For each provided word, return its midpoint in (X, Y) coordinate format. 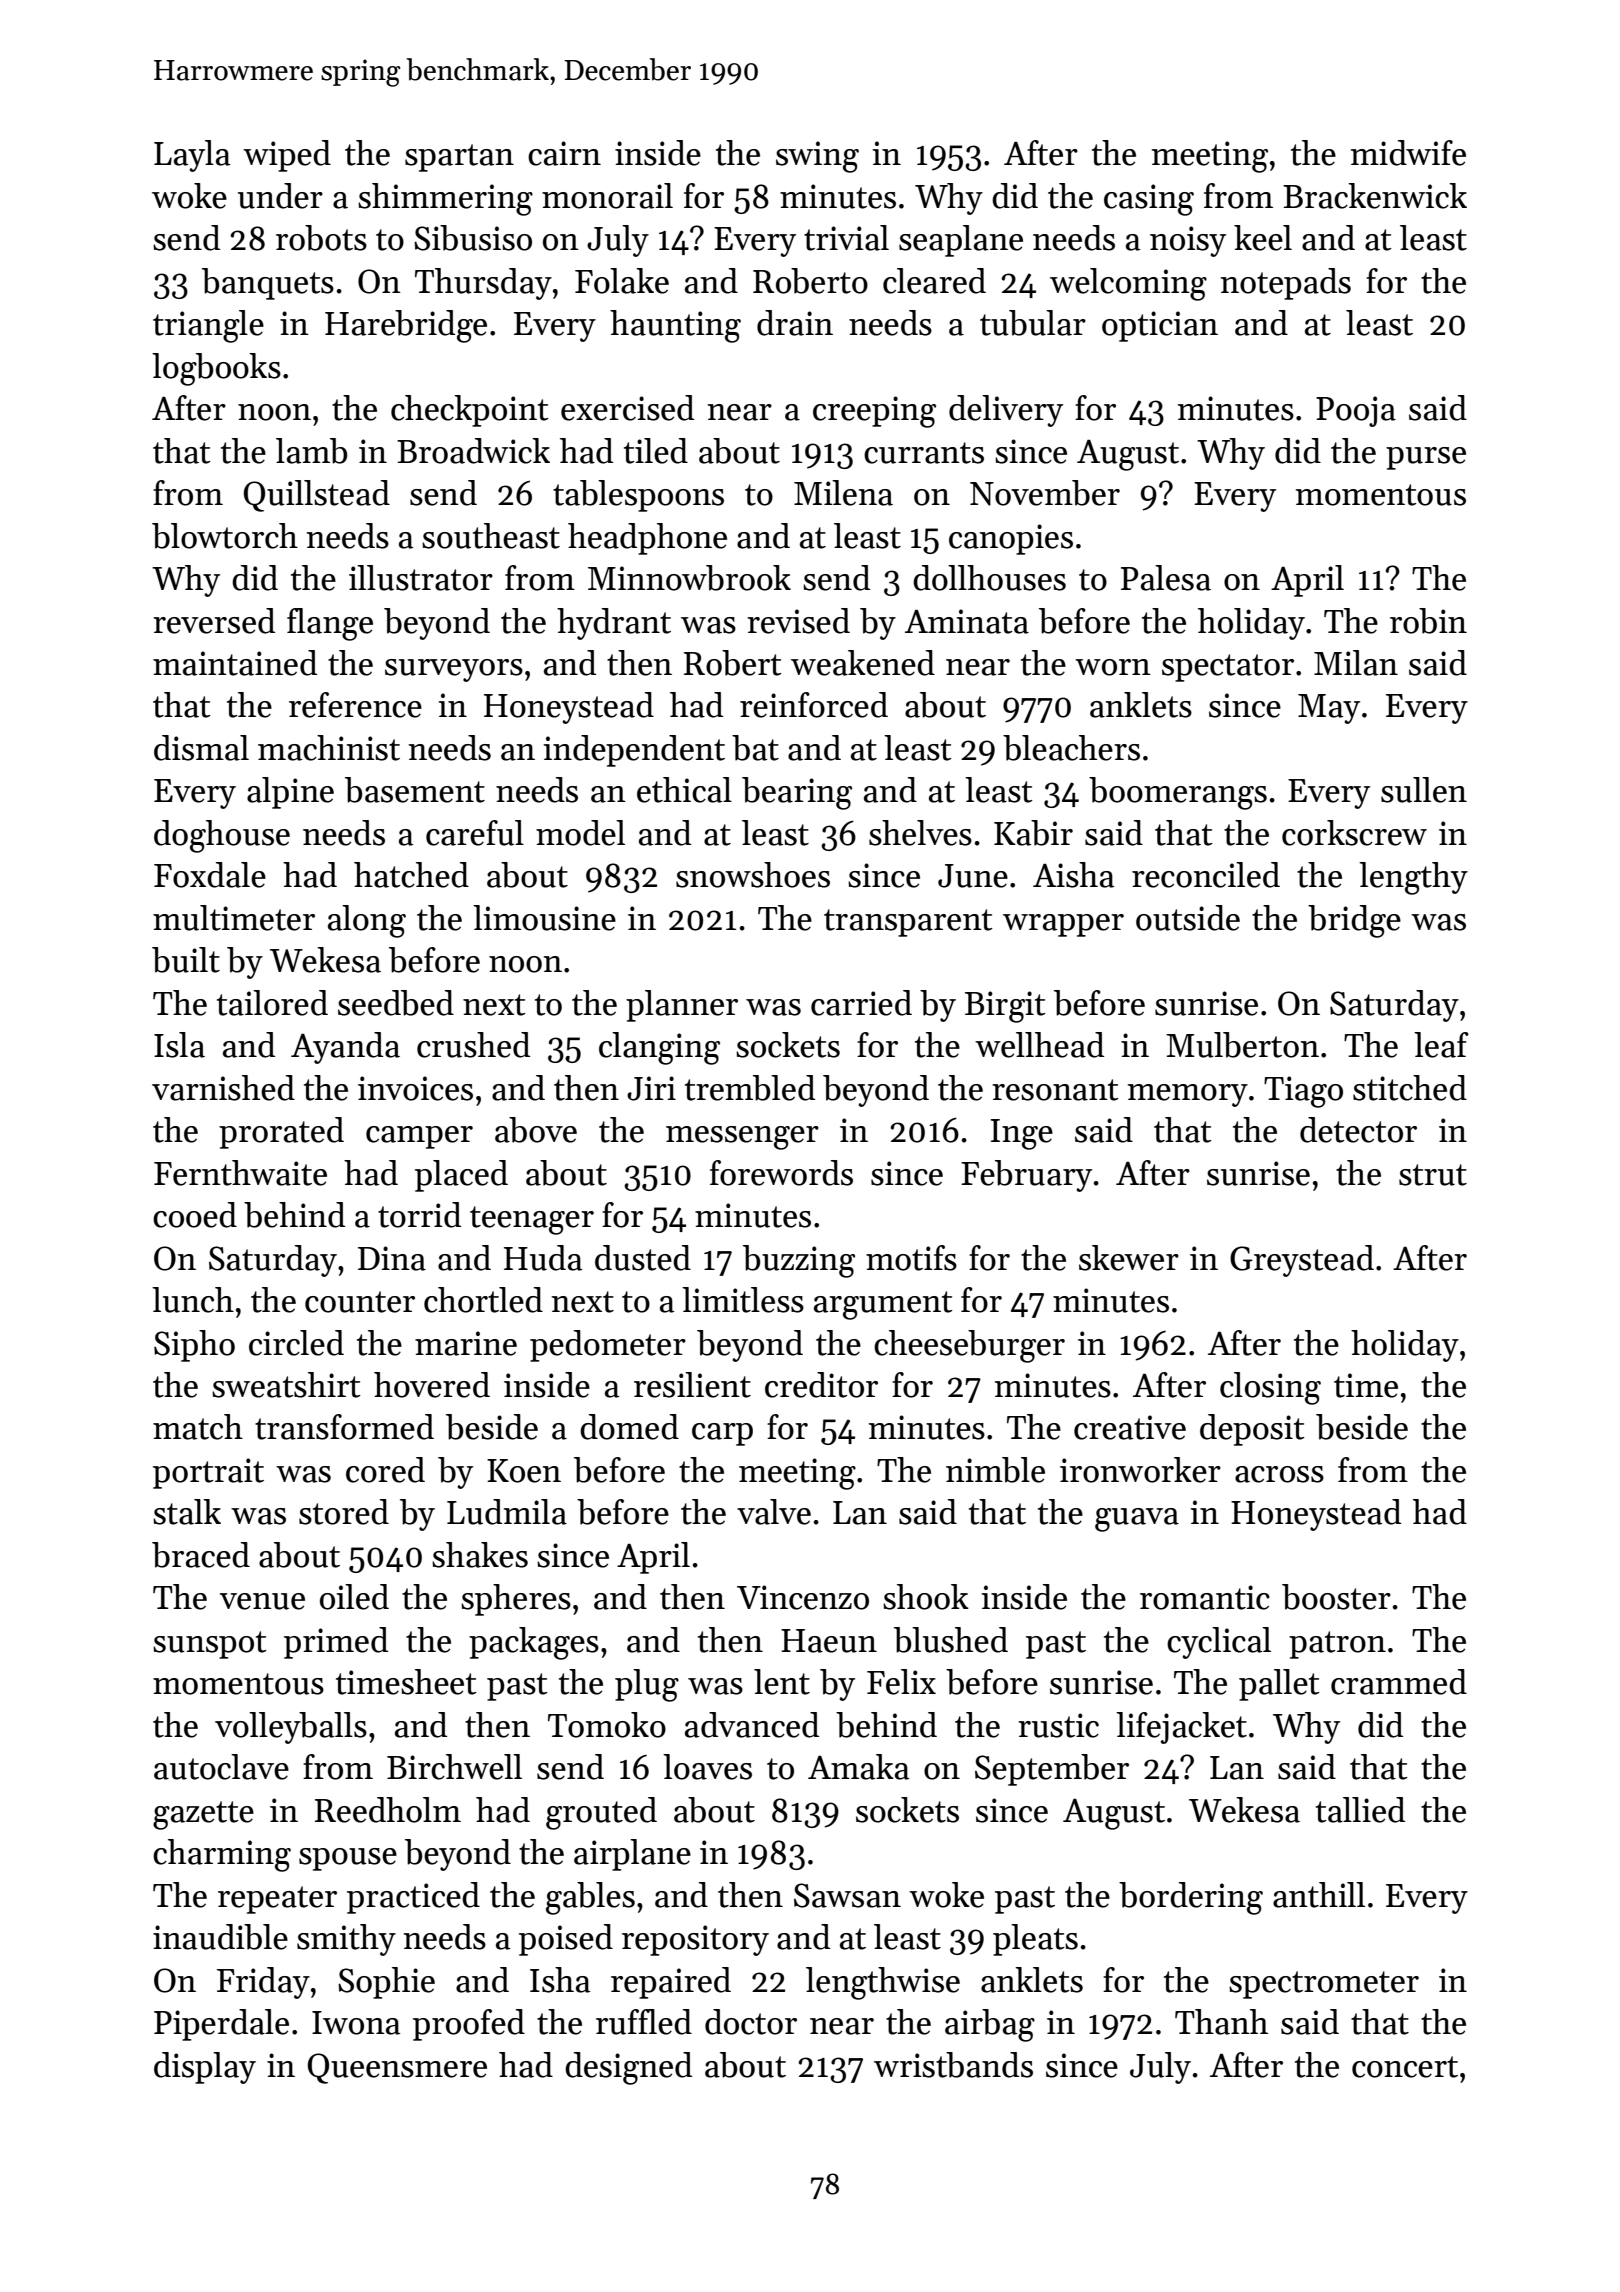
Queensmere (397, 2068)
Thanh (1221, 2022)
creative (1130, 1427)
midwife (1408, 153)
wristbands (953, 2065)
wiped (287, 156)
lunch (193, 1300)
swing (817, 157)
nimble (995, 1470)
